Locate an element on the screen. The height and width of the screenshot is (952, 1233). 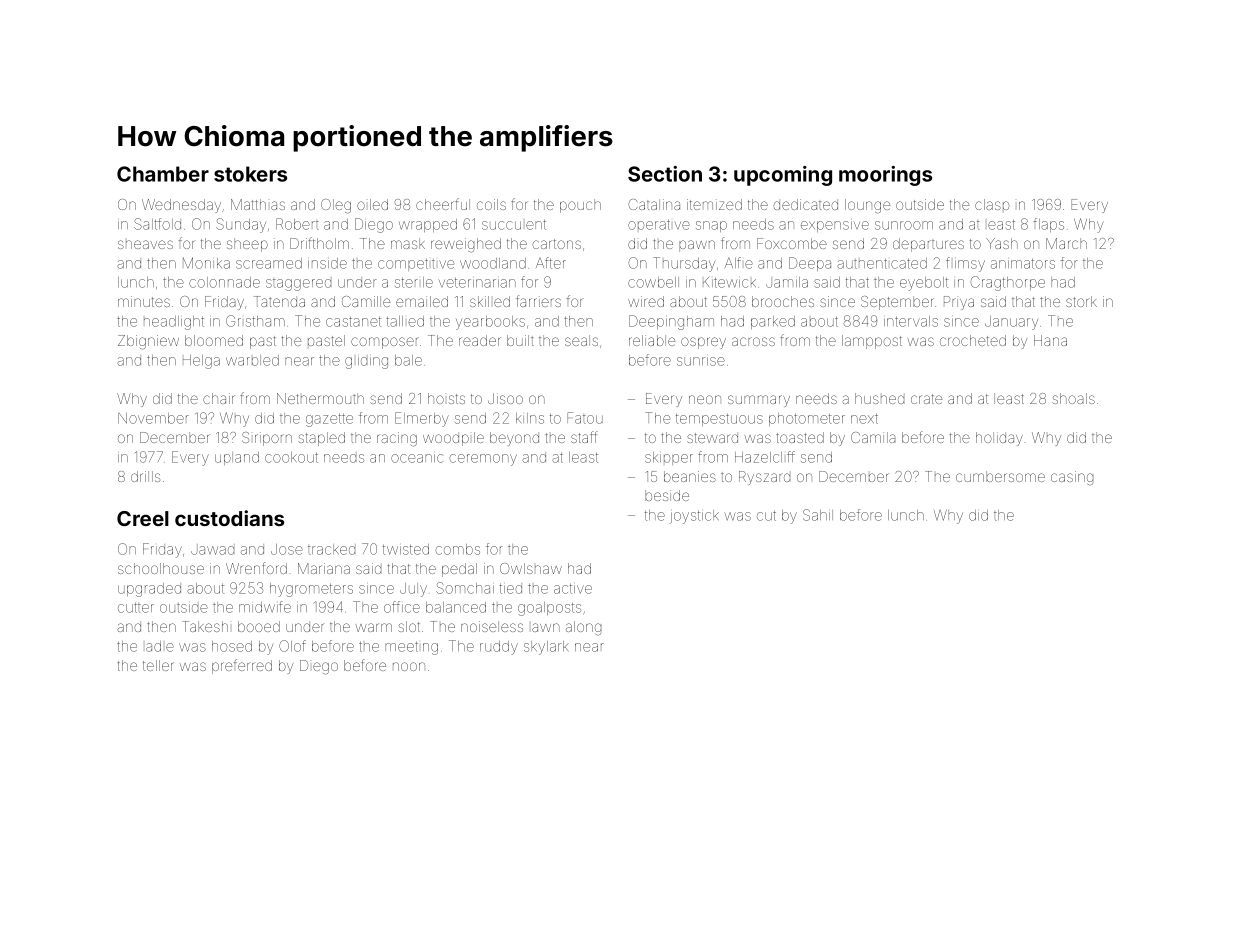
Wrenford is located at coordinates (256, 568).
